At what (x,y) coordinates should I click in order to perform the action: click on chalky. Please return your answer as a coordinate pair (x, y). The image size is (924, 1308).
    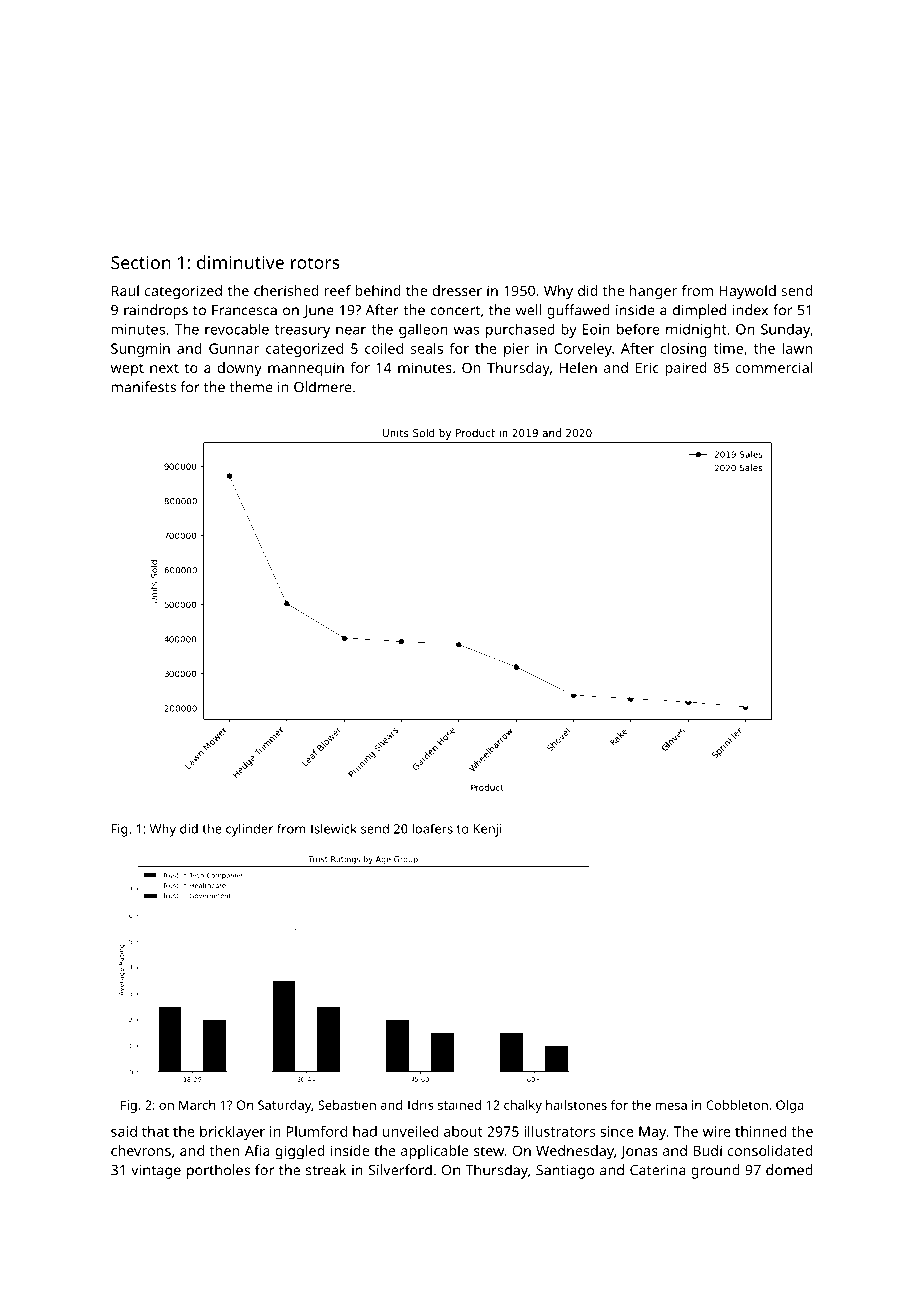
    Looking at the image, I should click on (523, 1106).
